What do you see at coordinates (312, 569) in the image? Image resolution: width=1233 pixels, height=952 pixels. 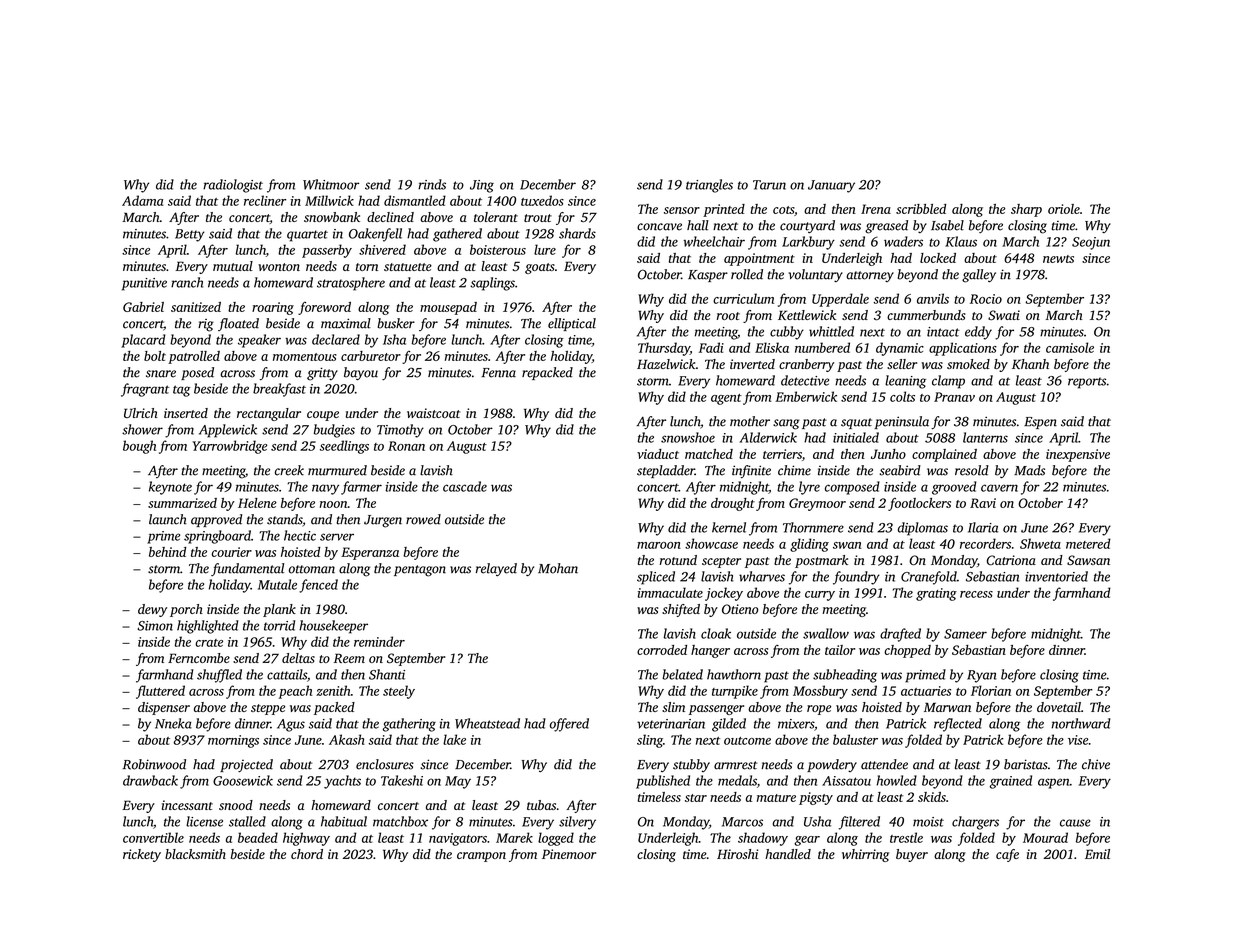 I see `ottoman` at bounding box center [312, 569].
